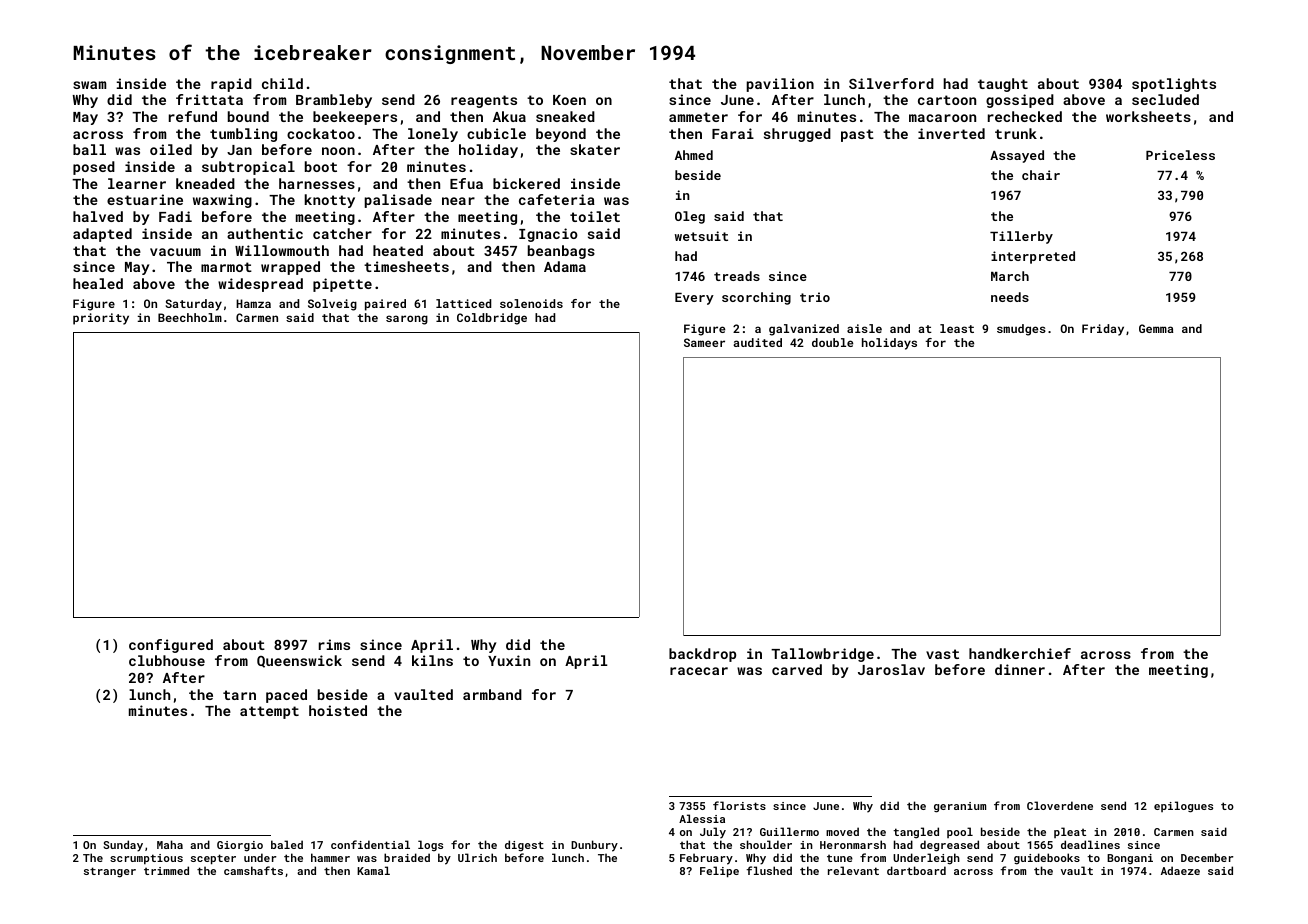 The image size is (1308, 924). What do you see at coordinates (89, 85) in the screenshot?
I see `swam` at bounding box center [89, 85].
